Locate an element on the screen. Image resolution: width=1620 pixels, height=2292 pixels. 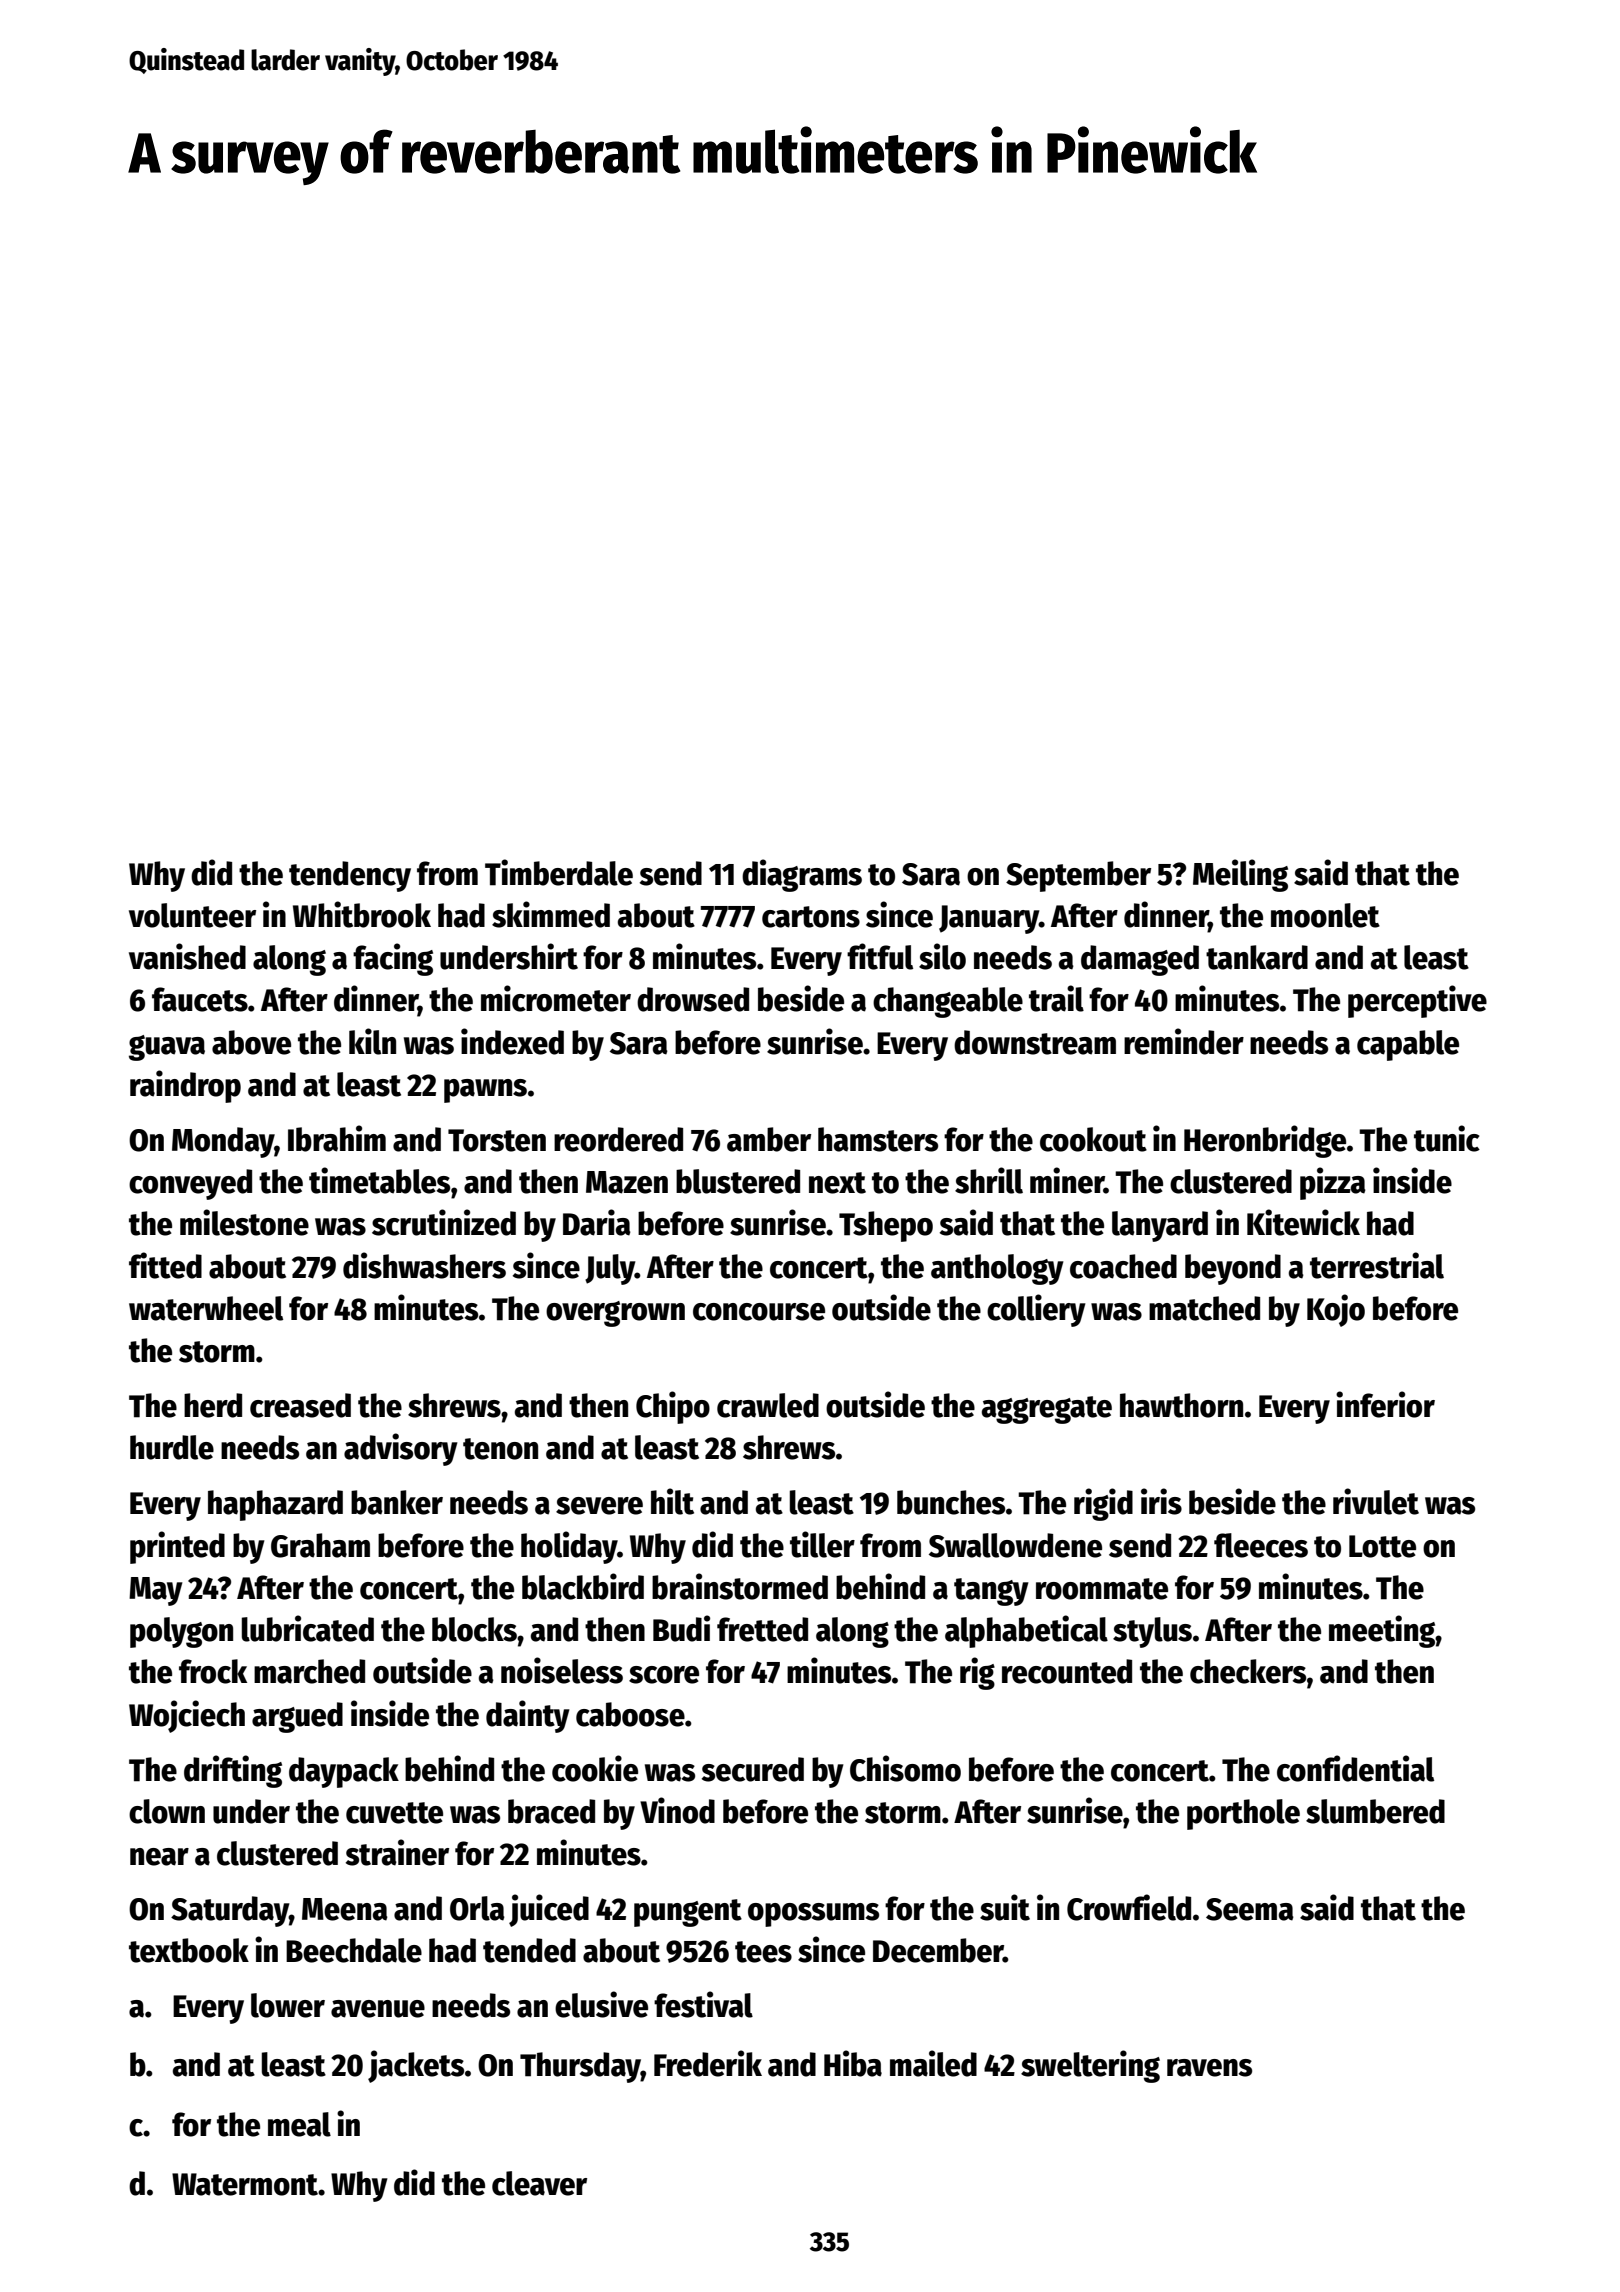
lower is located at coordinates (288, 2005).
